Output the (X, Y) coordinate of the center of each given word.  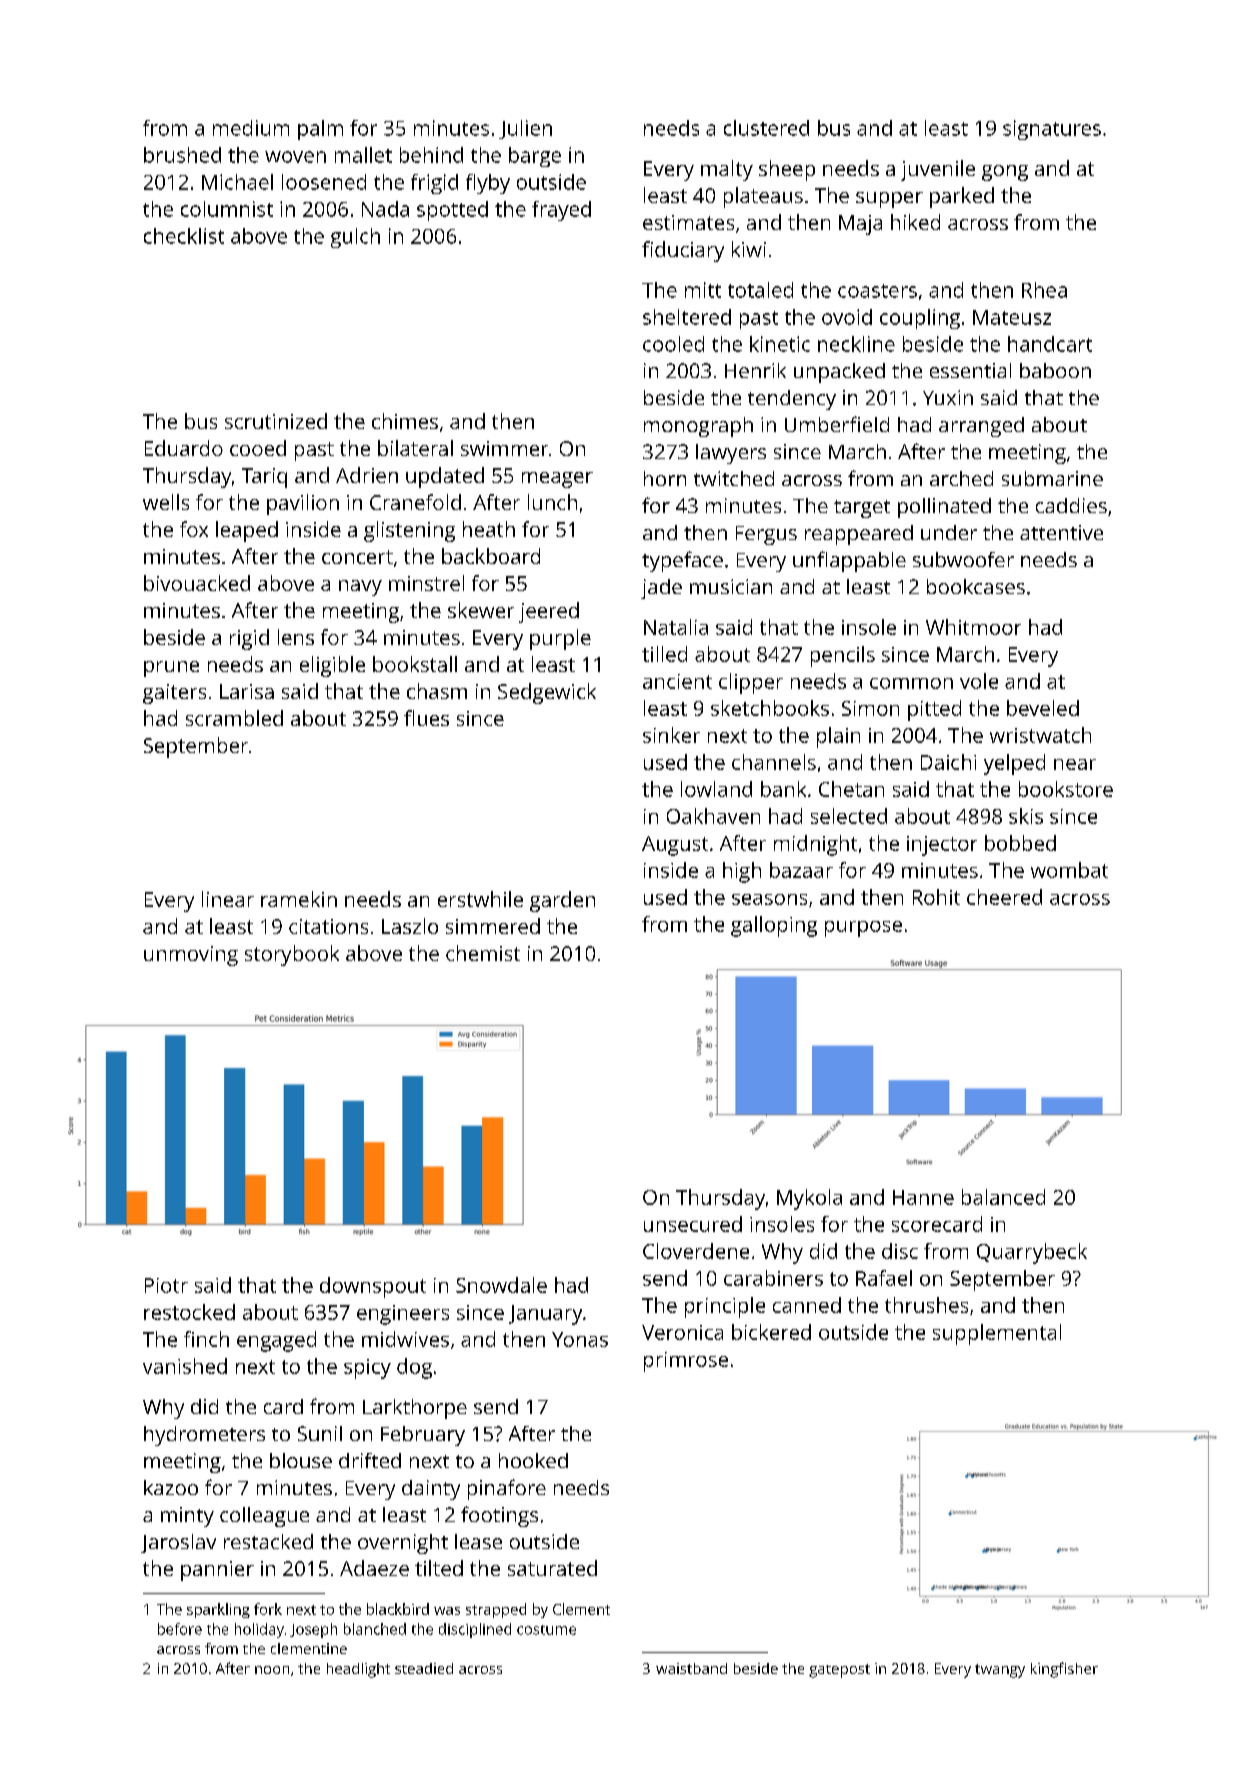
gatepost (839, 1671)
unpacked (839, 373)
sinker (671, 735)
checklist (184, 236)
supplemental (997, 1334)
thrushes (926, 1305)
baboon (1055, 370)
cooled (673, 344)
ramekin (299, 899)
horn (665, 478)
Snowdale (501, 1285)
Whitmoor (973, 627)
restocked (189, 1312)
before (180, 1629)
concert (357, 557)
